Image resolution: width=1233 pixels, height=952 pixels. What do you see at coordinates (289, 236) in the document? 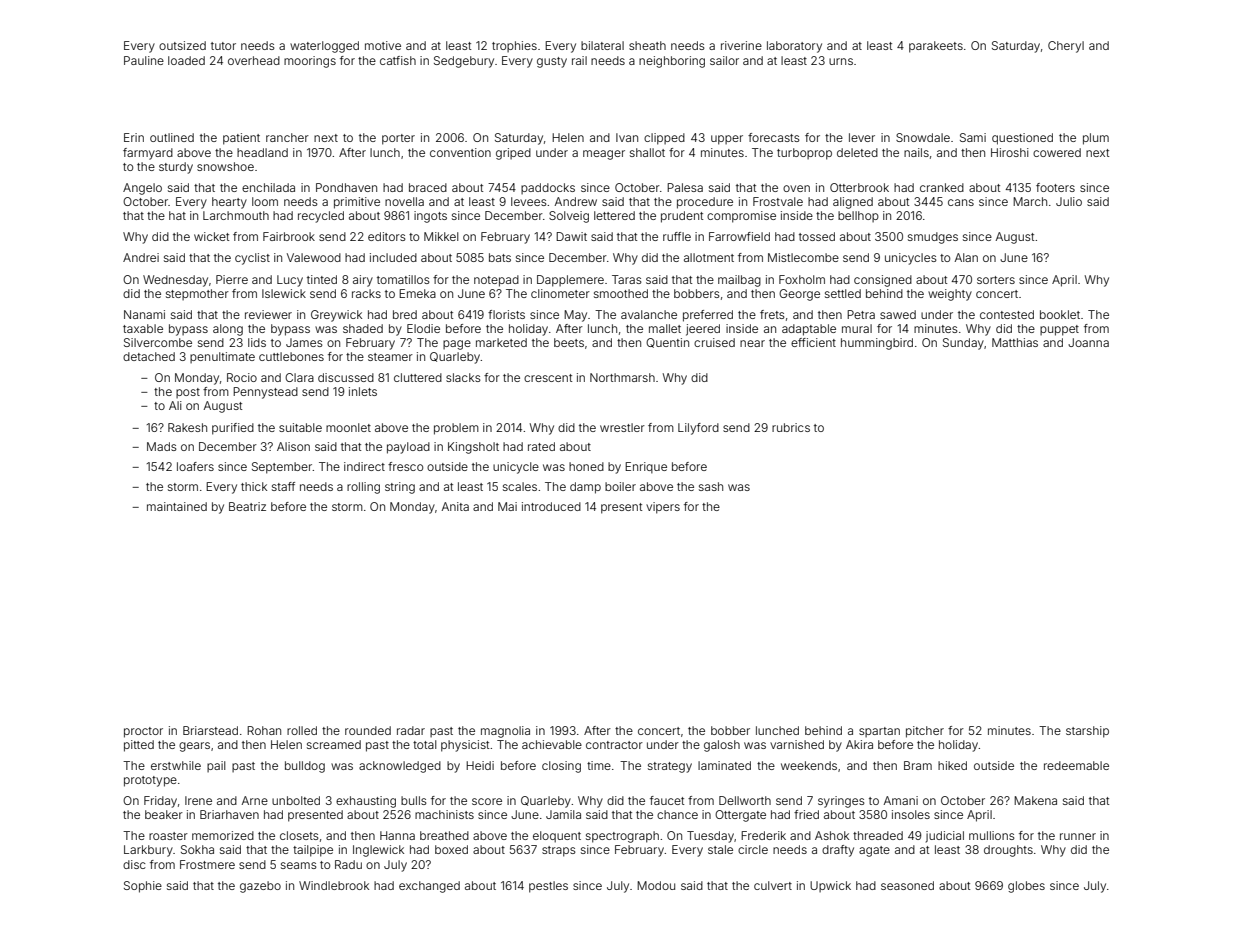
I see `Fairbrook` at bounding box center [289, 236].
